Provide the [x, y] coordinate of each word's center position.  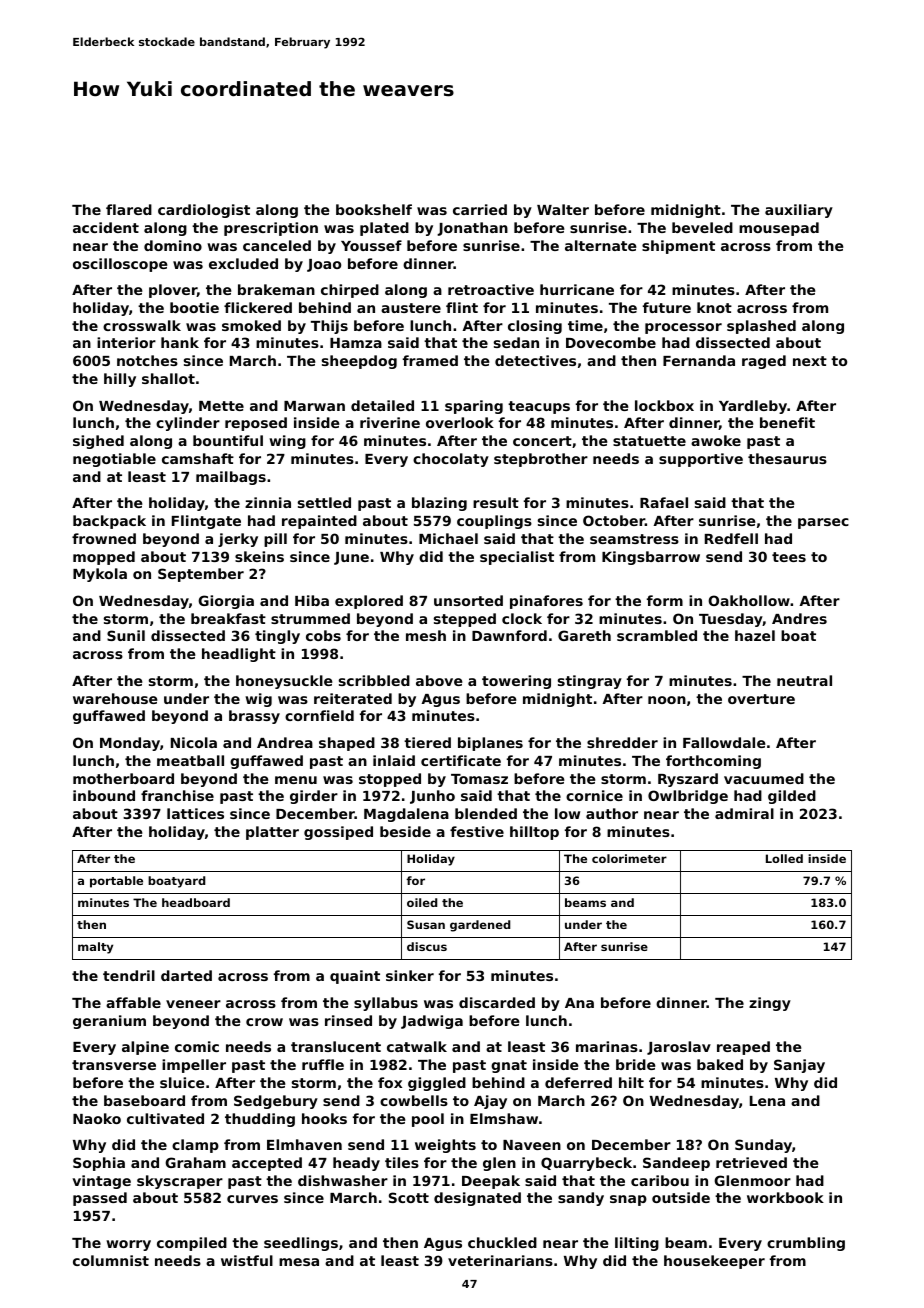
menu [296, 780]
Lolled [784, 858]
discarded [497, 1002]
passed [100, 1199]
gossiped [338, 833]
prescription [271, 229]
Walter [563, 209]
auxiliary [799, 211]
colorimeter [629, 858]
